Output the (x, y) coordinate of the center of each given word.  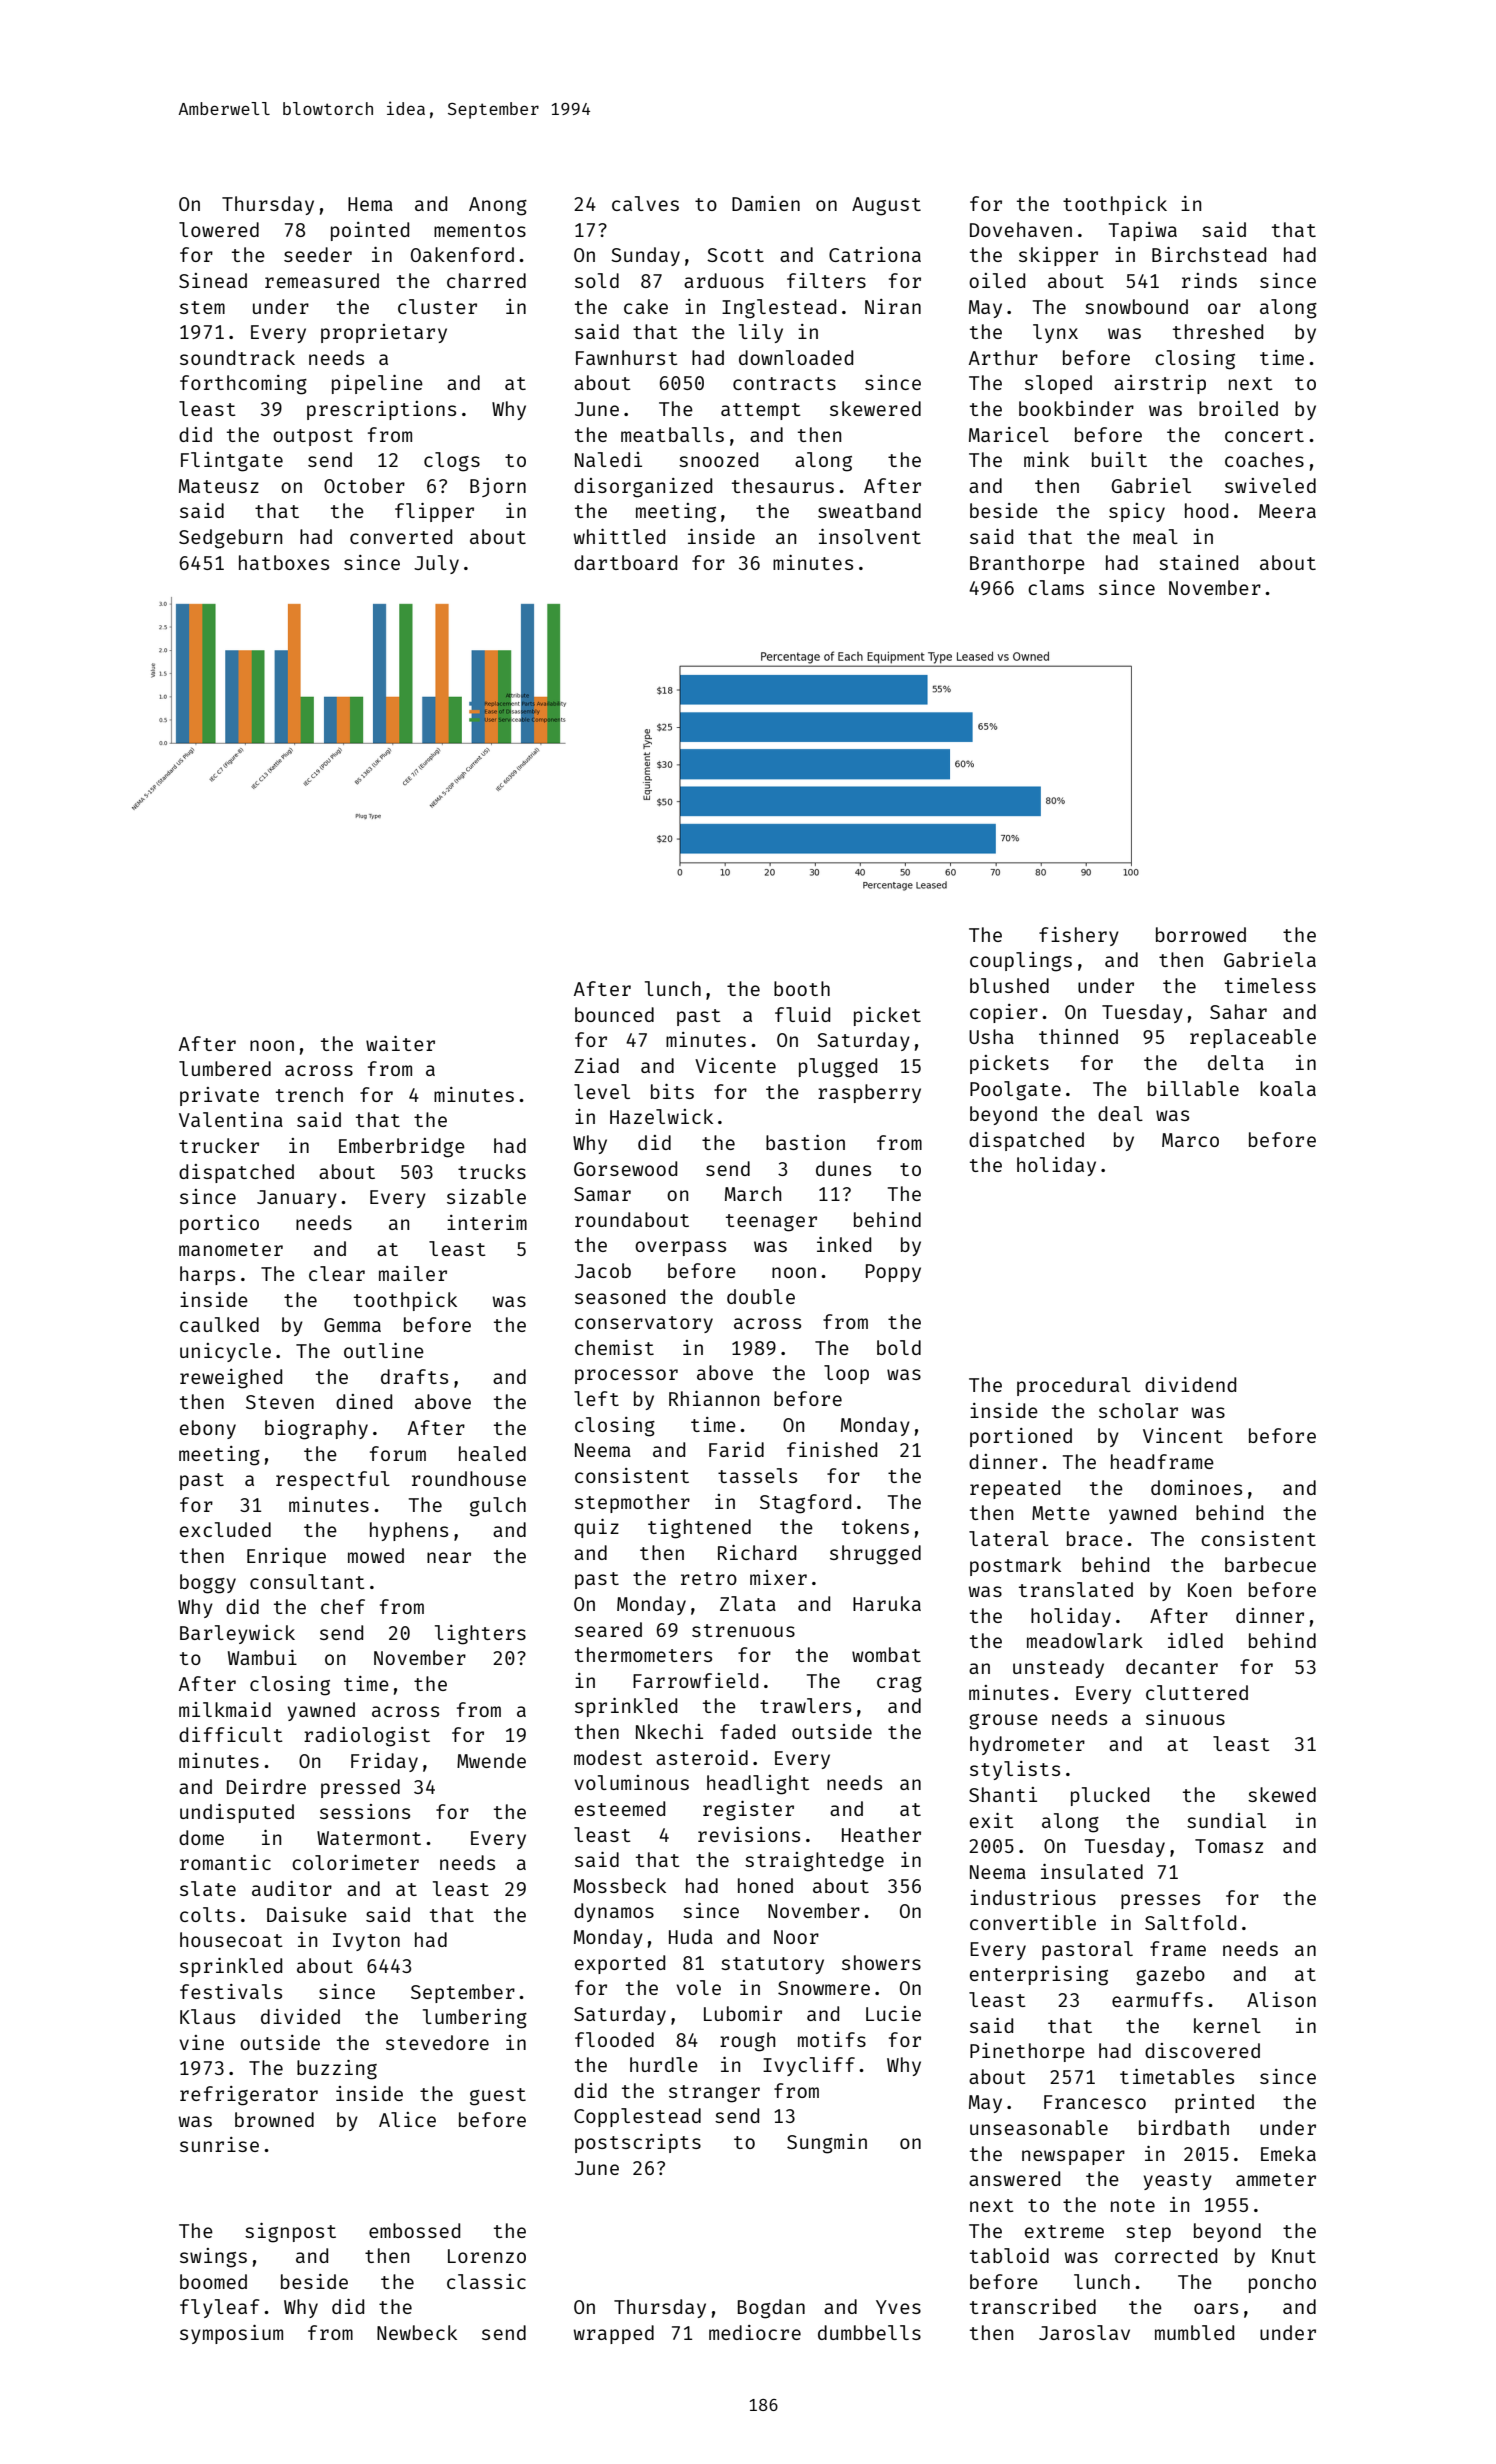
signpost (290, 2233)
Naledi (608, 459)
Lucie (893, 2013)
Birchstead (1209, 254)
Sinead (213, 280)
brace (1095, 1538)
